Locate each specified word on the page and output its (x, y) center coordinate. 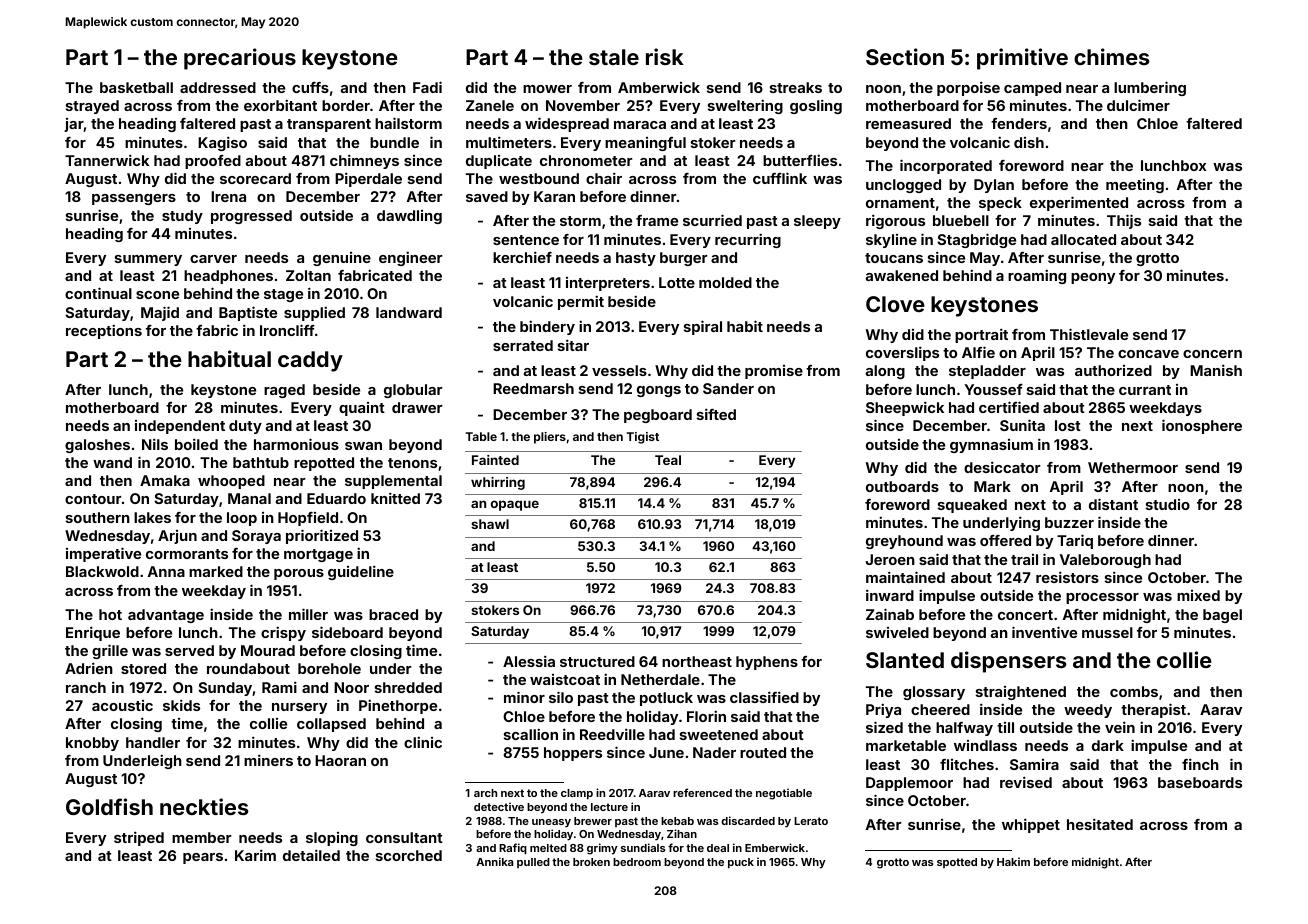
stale (614, 57)
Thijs (1124, 221)
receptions (104, 331)
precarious (240, 59)
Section (905, 56)
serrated (523, 345)
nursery (299, 708)
